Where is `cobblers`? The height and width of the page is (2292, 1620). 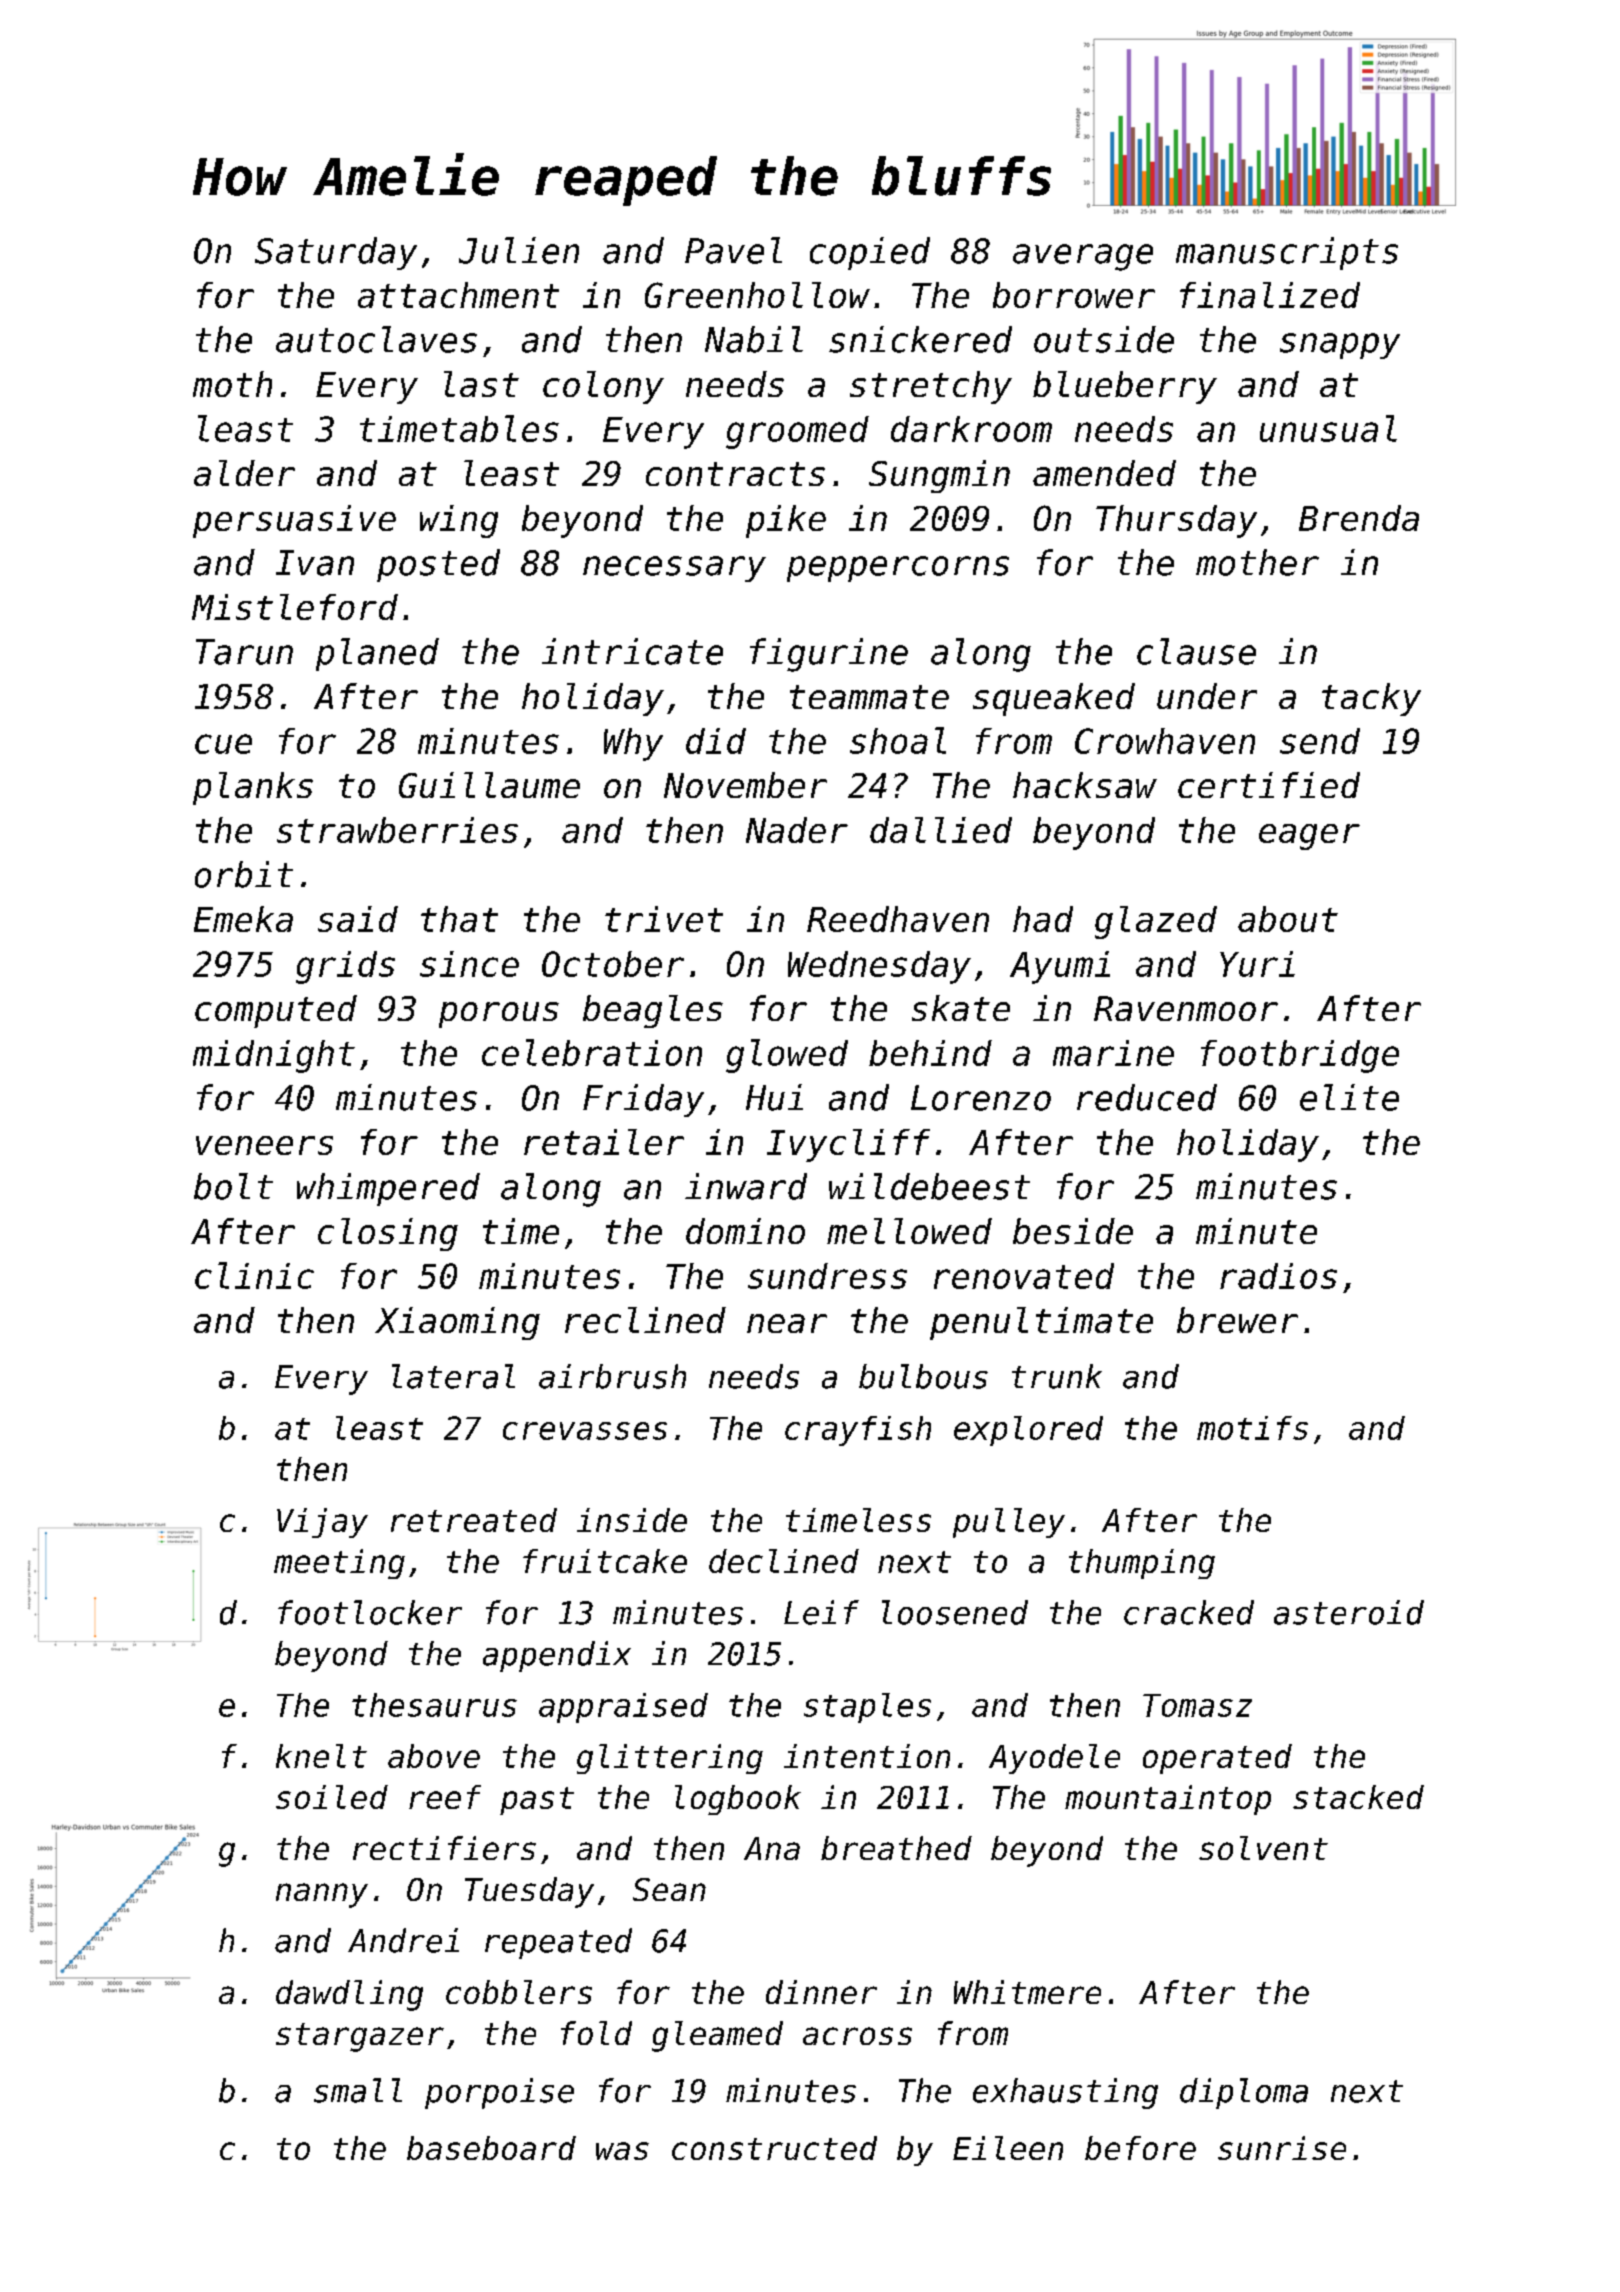
cobblers is located at coordinates (519, 1992).
